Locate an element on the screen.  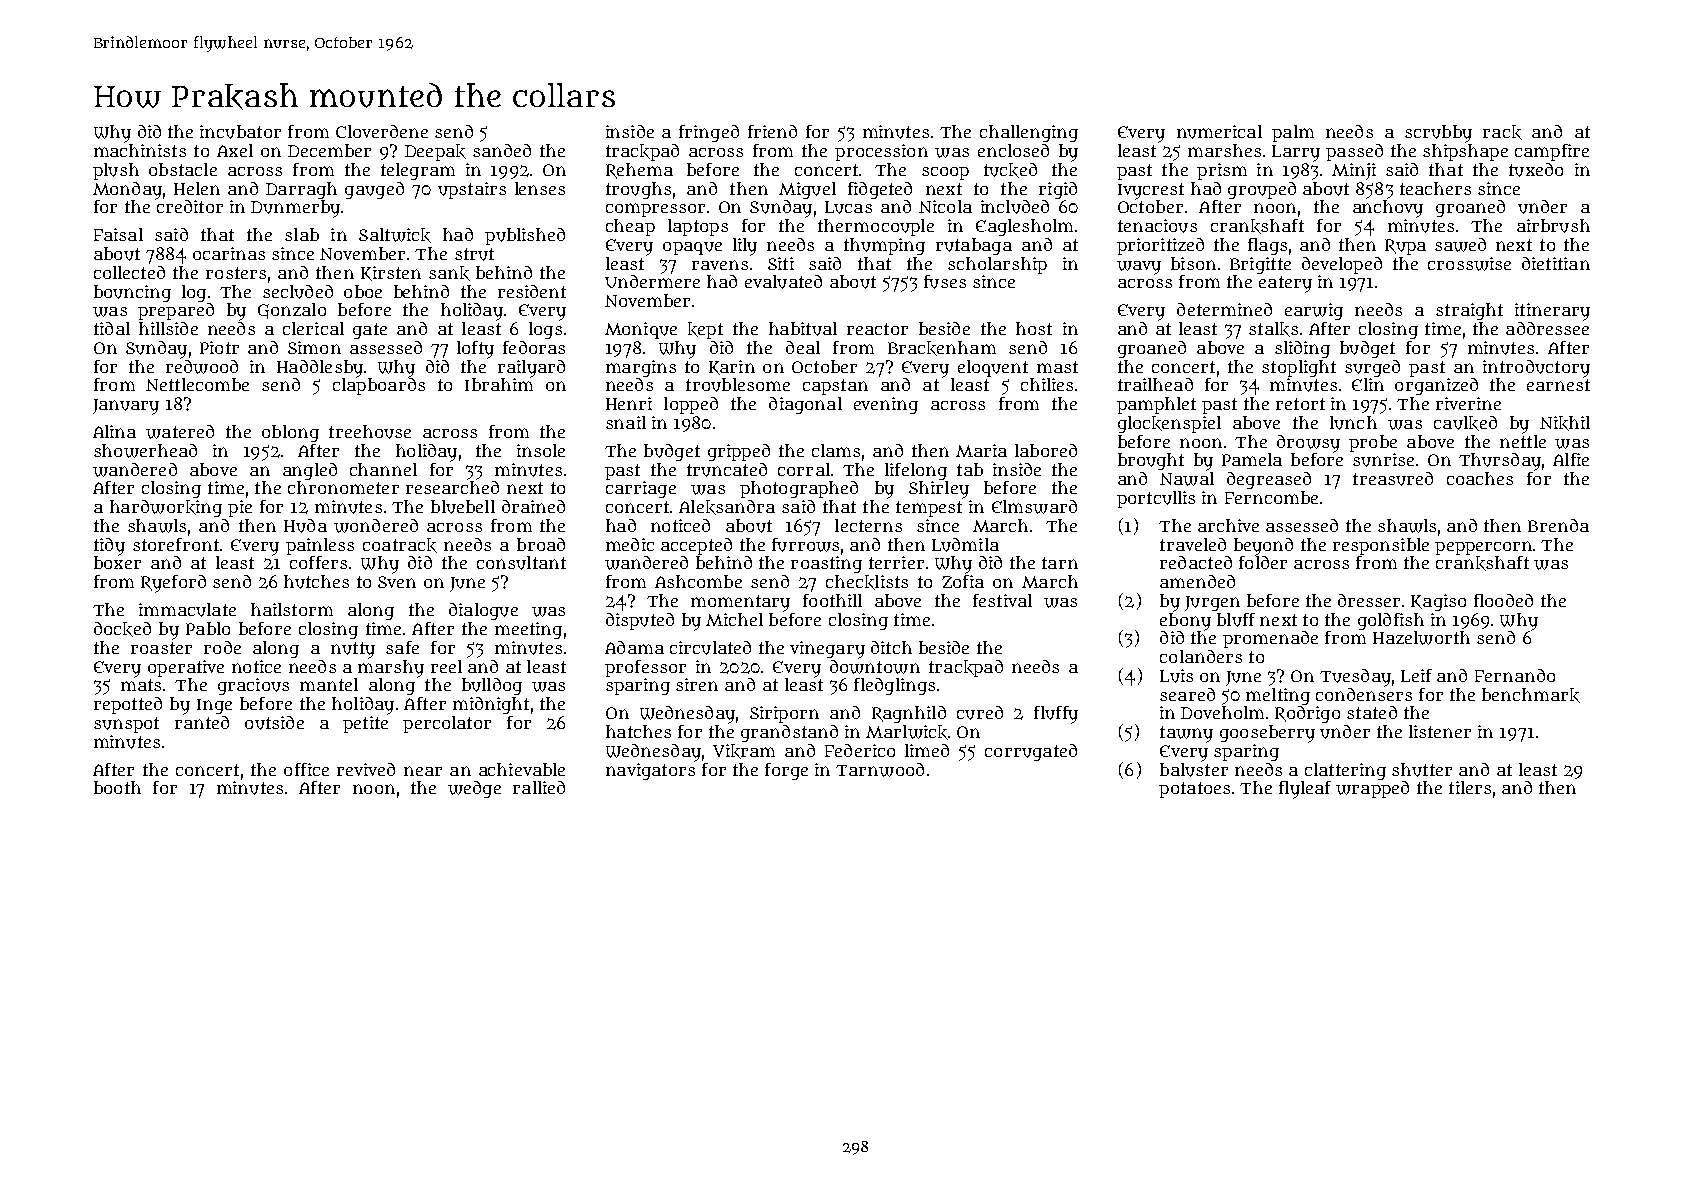
repotted is located at coordinates (128, 705).
